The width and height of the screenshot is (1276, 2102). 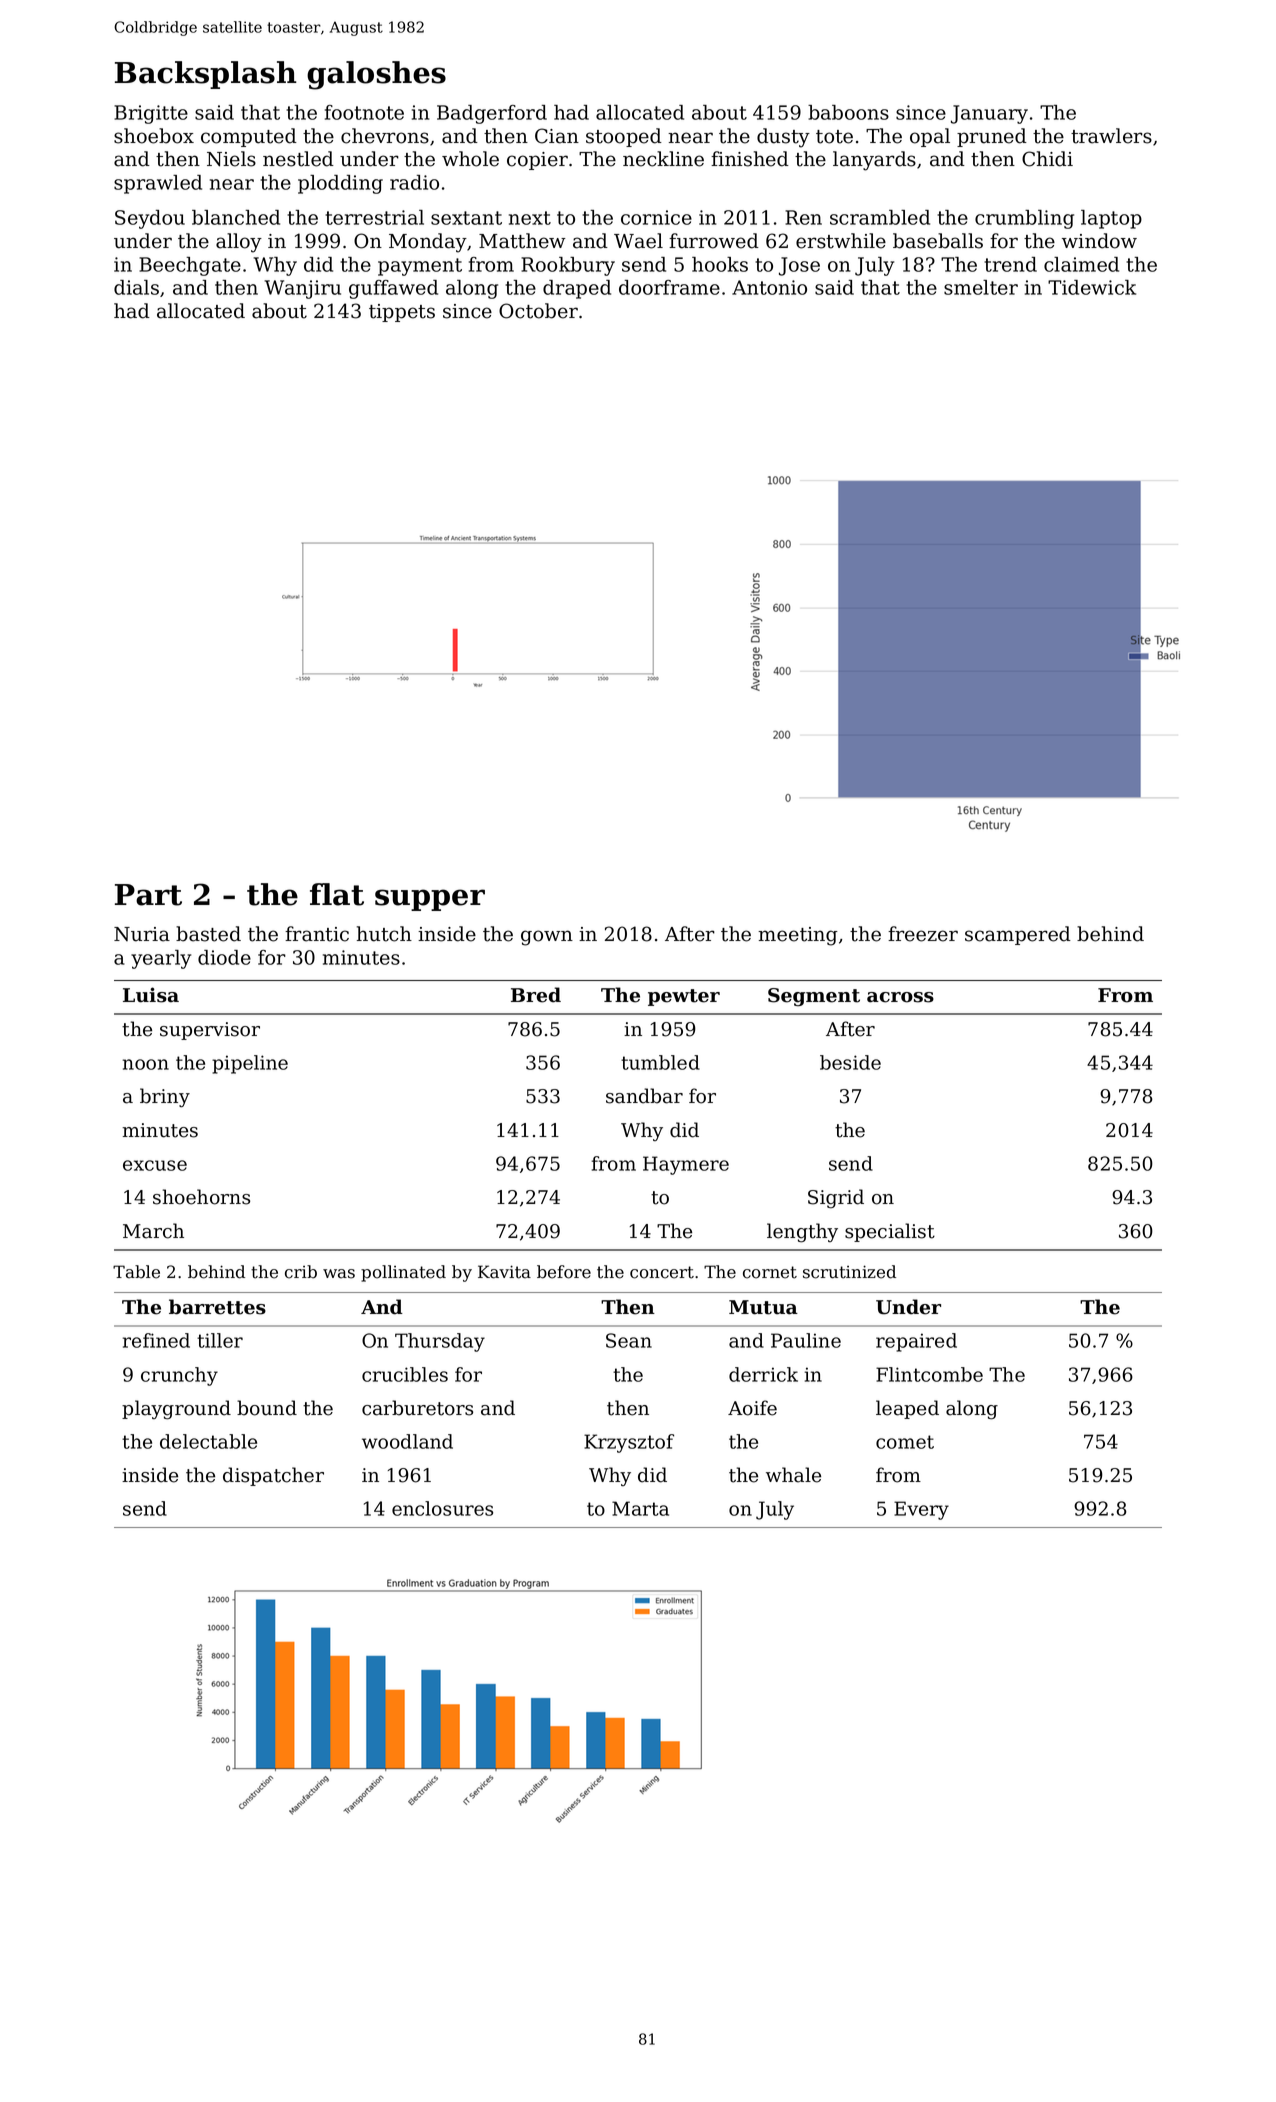 What do you see at coordinates (798, 936) in the screenshot?
I see `meeting` at bounding box center [798, 936].
